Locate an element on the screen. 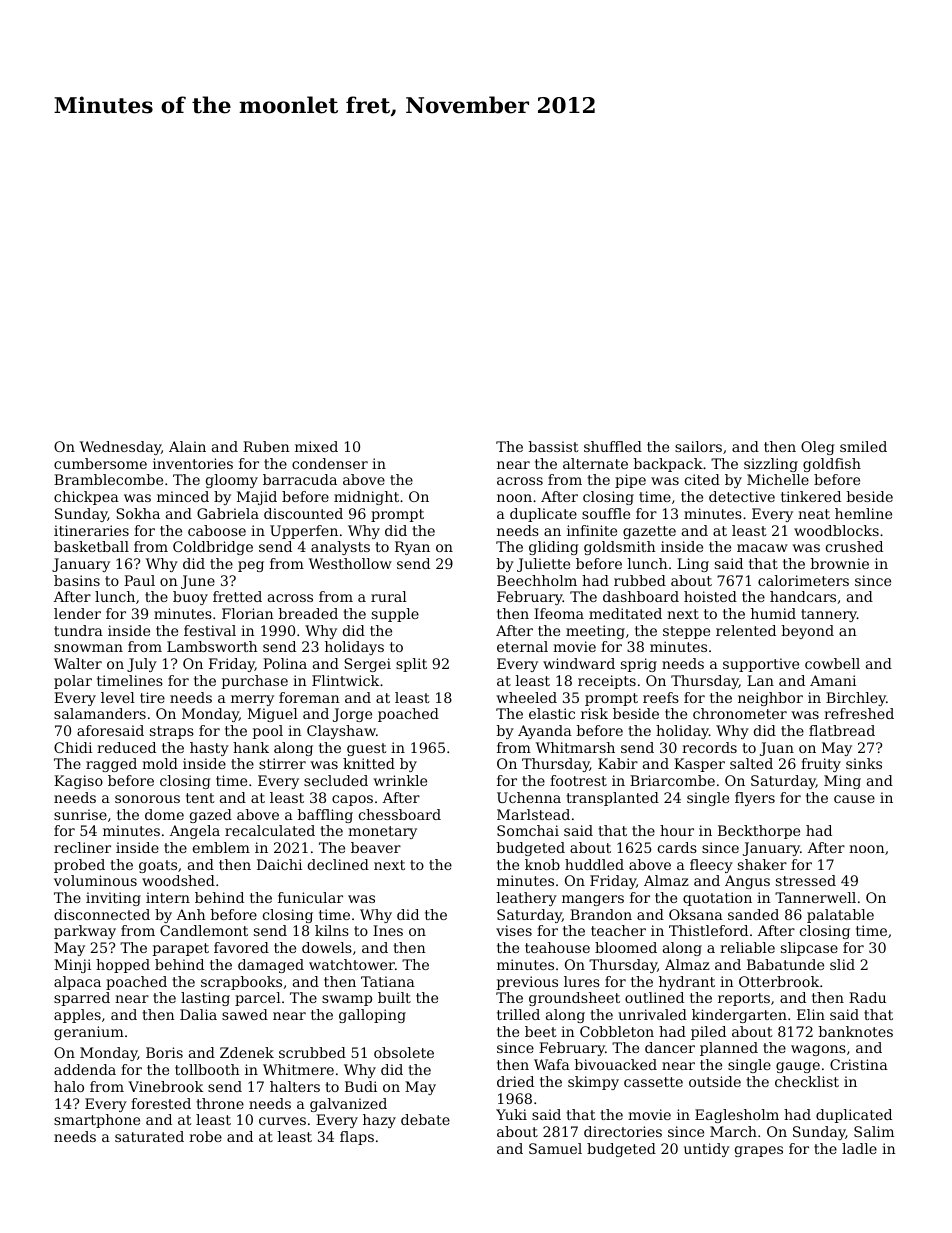  gloomy is located at coordinates (232, 481).
